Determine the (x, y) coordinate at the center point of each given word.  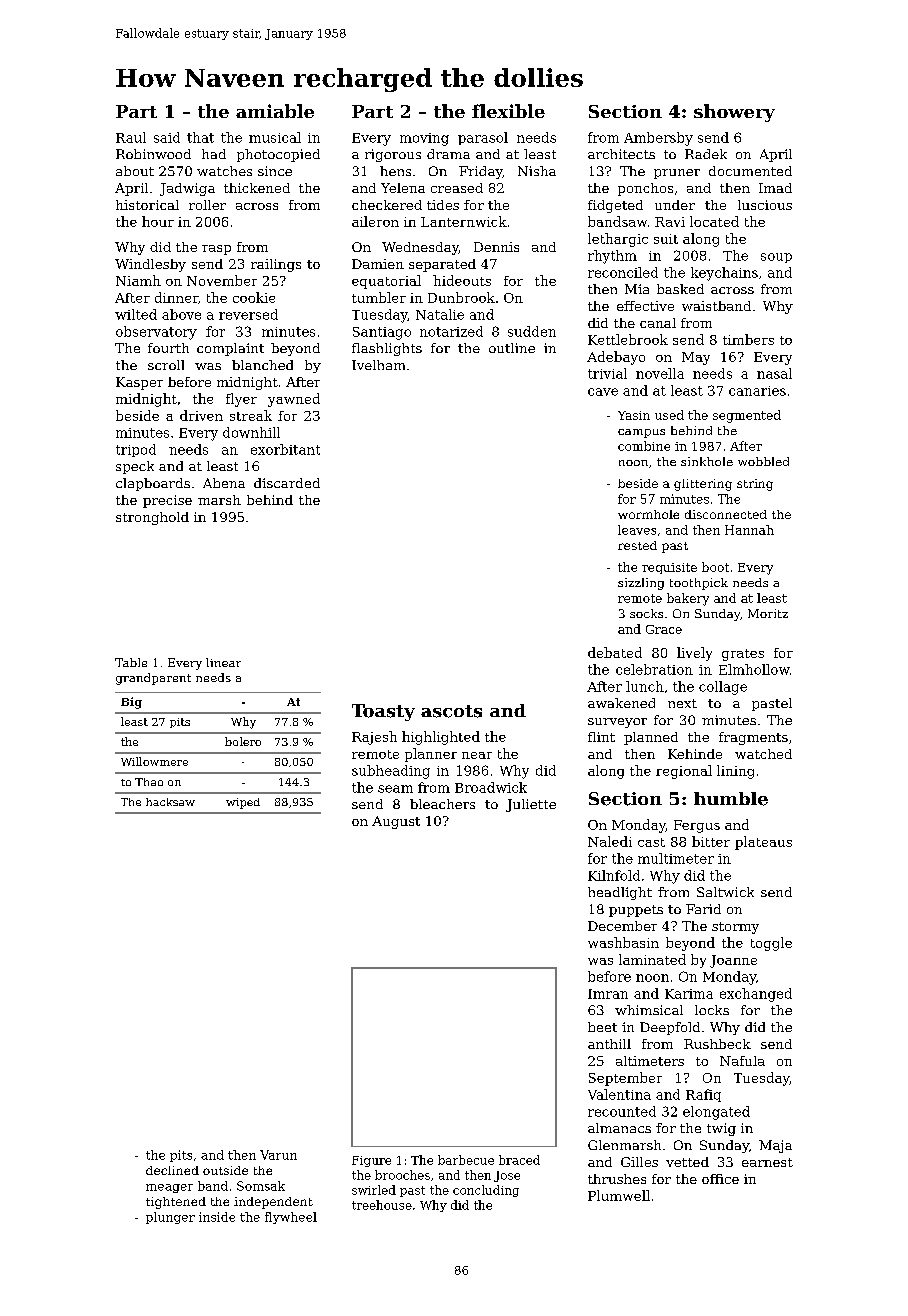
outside (225, 1170)
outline (512, 348)
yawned (294, 400)
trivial (607, 373)
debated (615, 652)
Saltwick (725, 892)
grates (743, 655)
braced (519, 1160)
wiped (243, 803)
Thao (149, 782)
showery (734, 113)
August (396, 822)
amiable (275, 111)
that (200, 137)
